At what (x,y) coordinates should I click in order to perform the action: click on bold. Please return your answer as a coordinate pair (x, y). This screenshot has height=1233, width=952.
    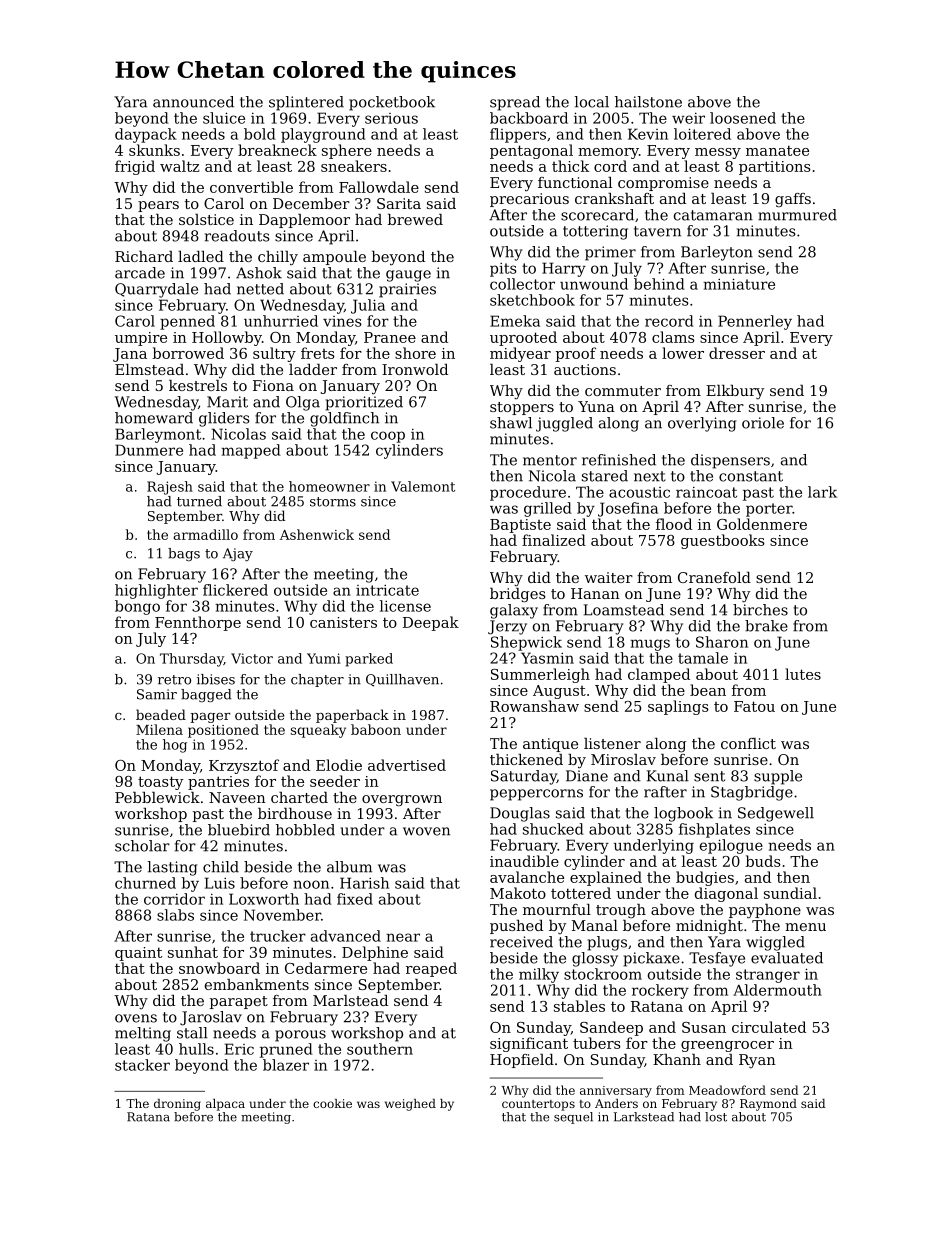
    Looking at the image, I should click on (260, 134).
